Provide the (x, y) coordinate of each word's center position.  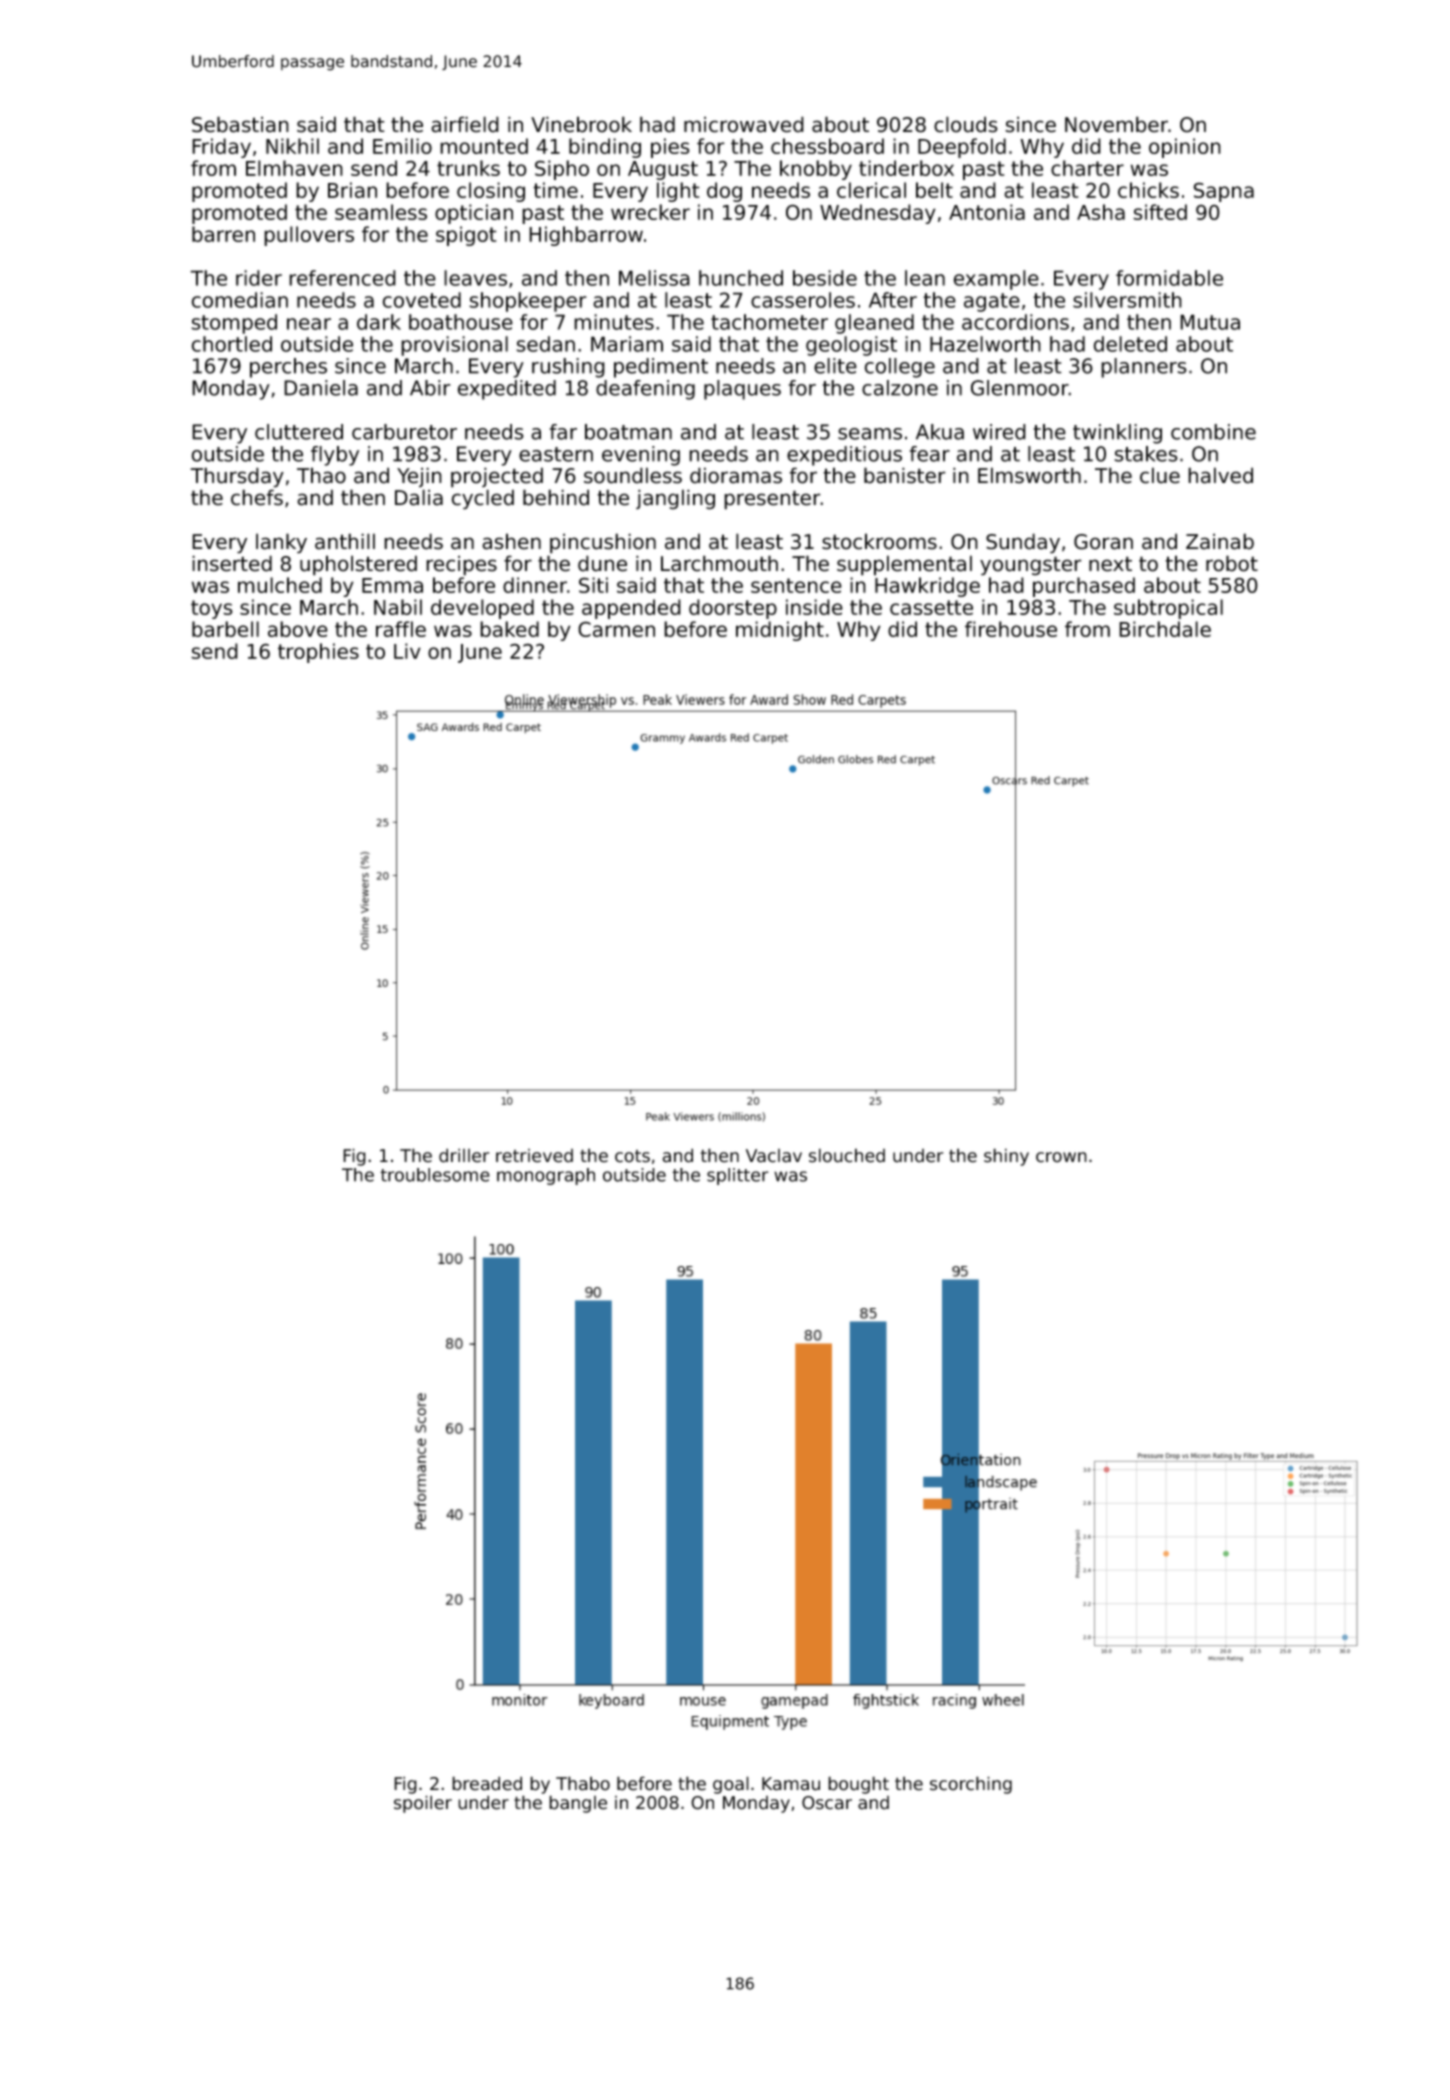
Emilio (402, 146)
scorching (971, 1785)
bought (858, 1785)
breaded (487, 1783)
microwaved (744, 124)
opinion (1185, 148)
